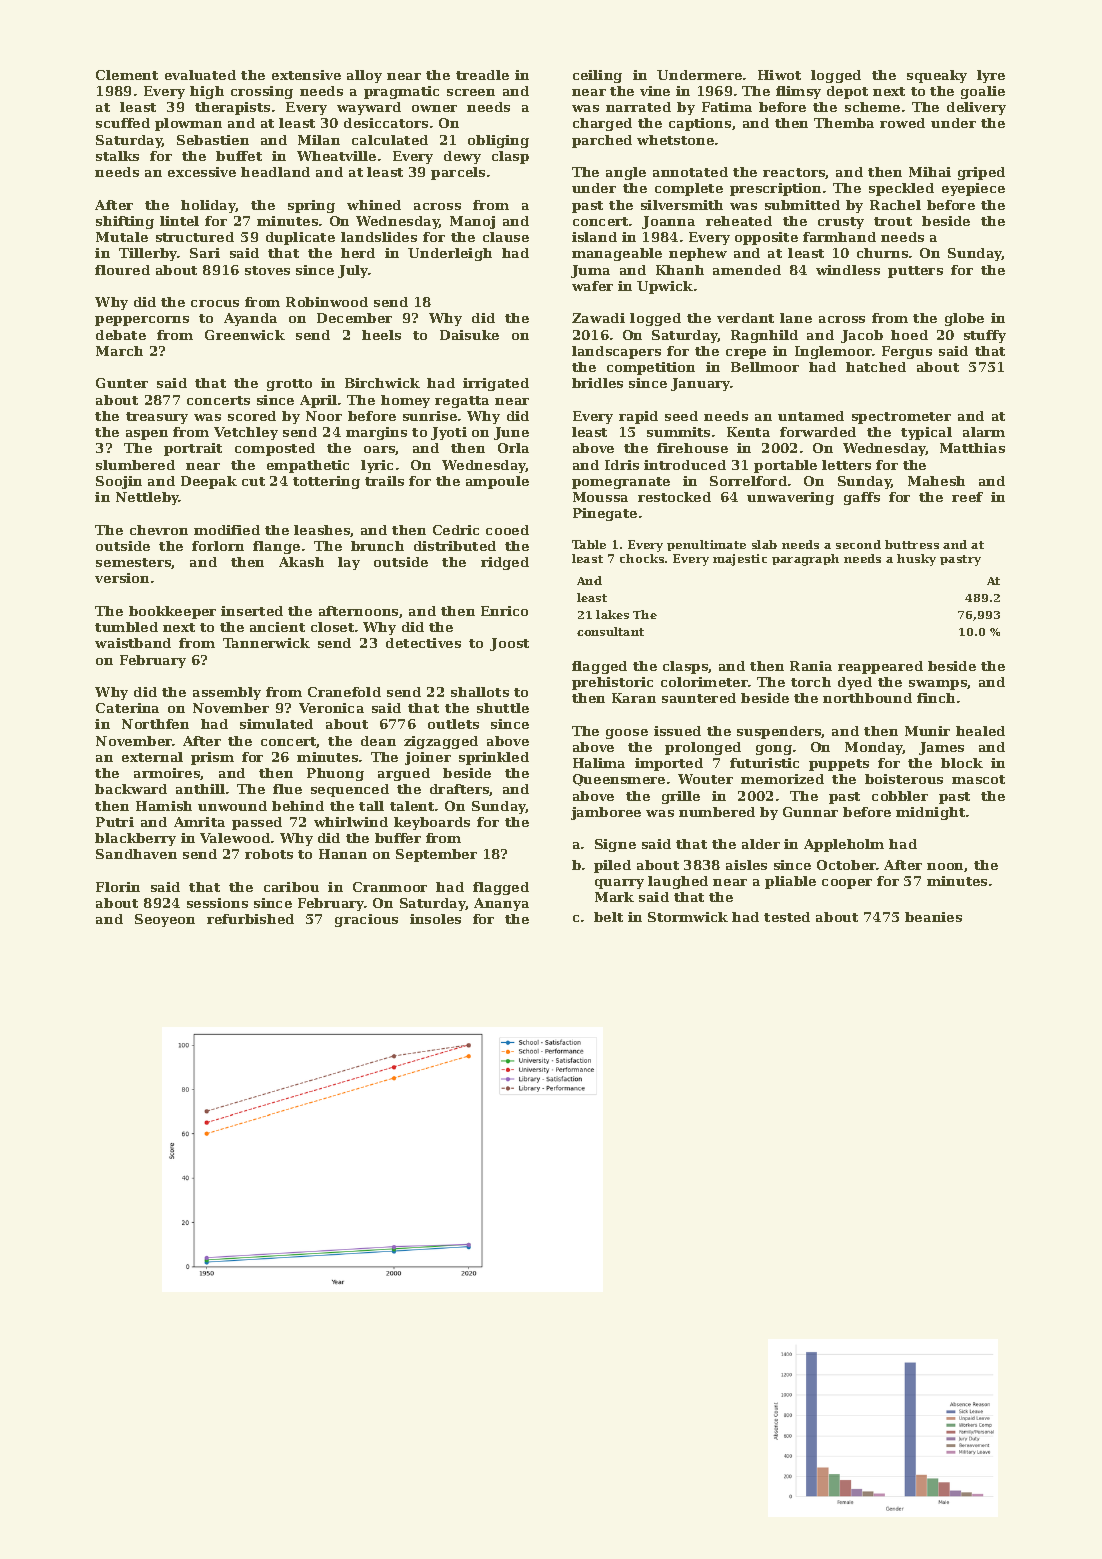  Describe the element at coordinates (147, 435) in the screenshot. I see `aspen` at that location.
